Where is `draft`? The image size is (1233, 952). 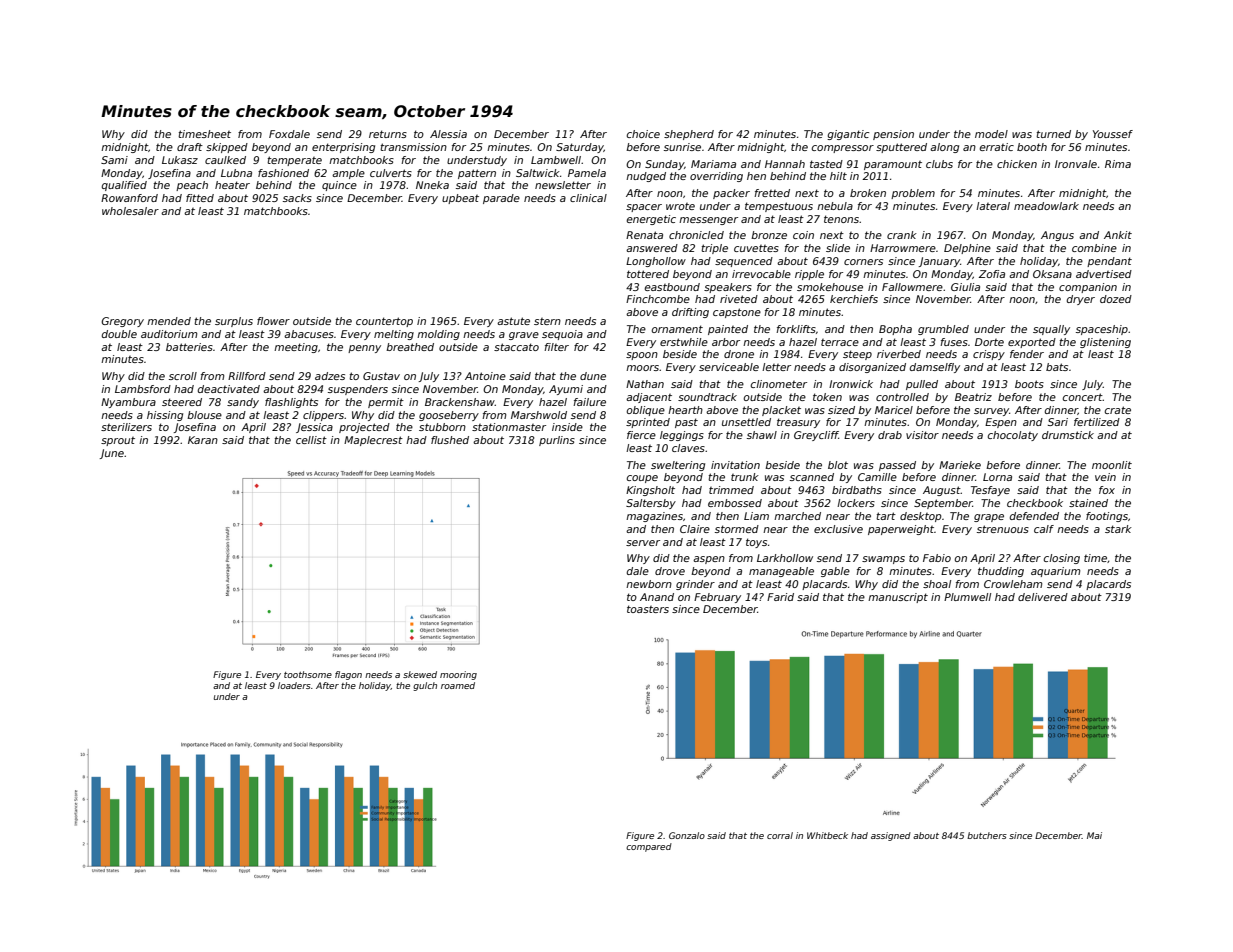 draft is located at coordinates (190, 147).
